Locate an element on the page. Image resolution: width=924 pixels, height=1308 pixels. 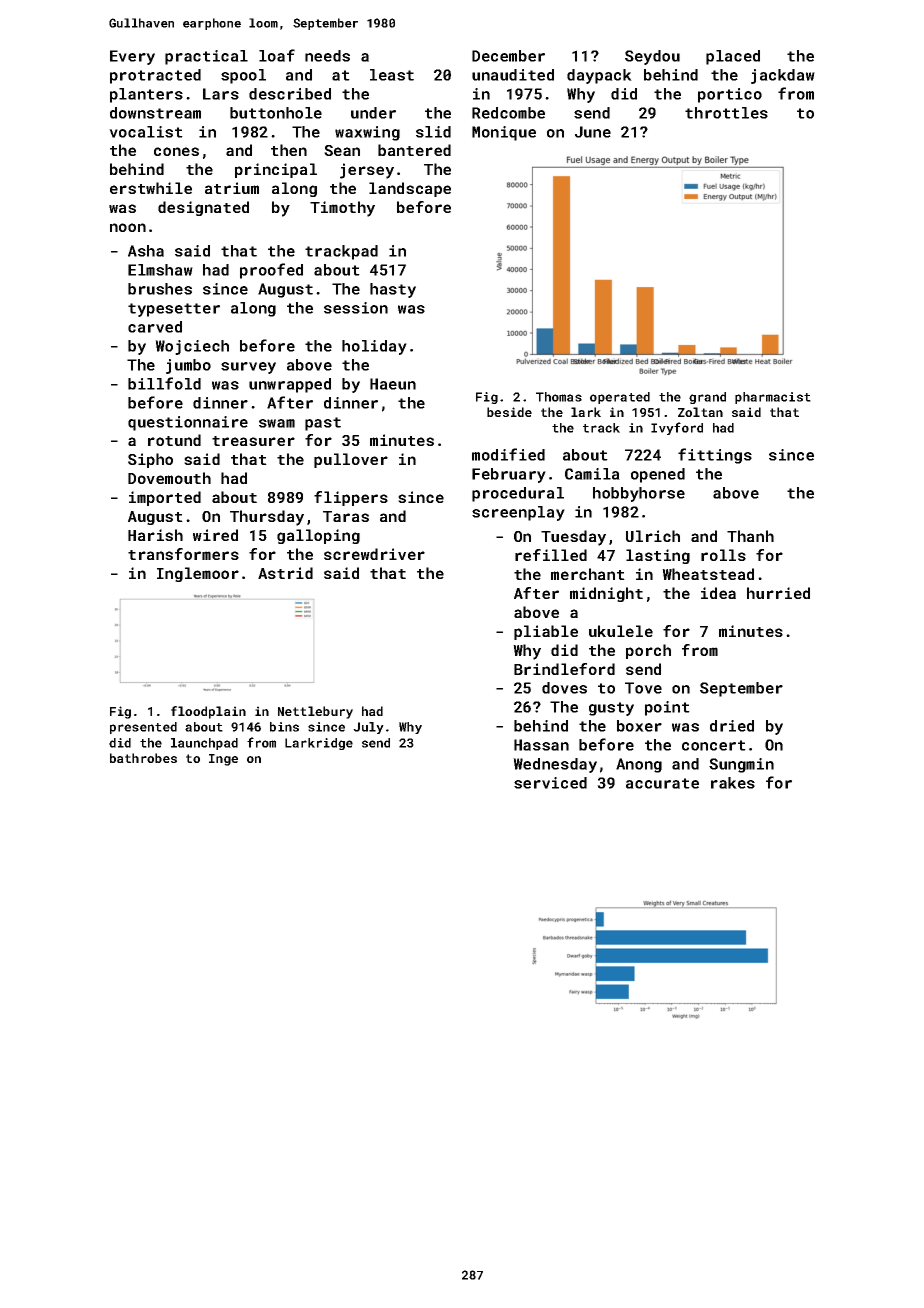
principal is located at coordinates (276, 170).
